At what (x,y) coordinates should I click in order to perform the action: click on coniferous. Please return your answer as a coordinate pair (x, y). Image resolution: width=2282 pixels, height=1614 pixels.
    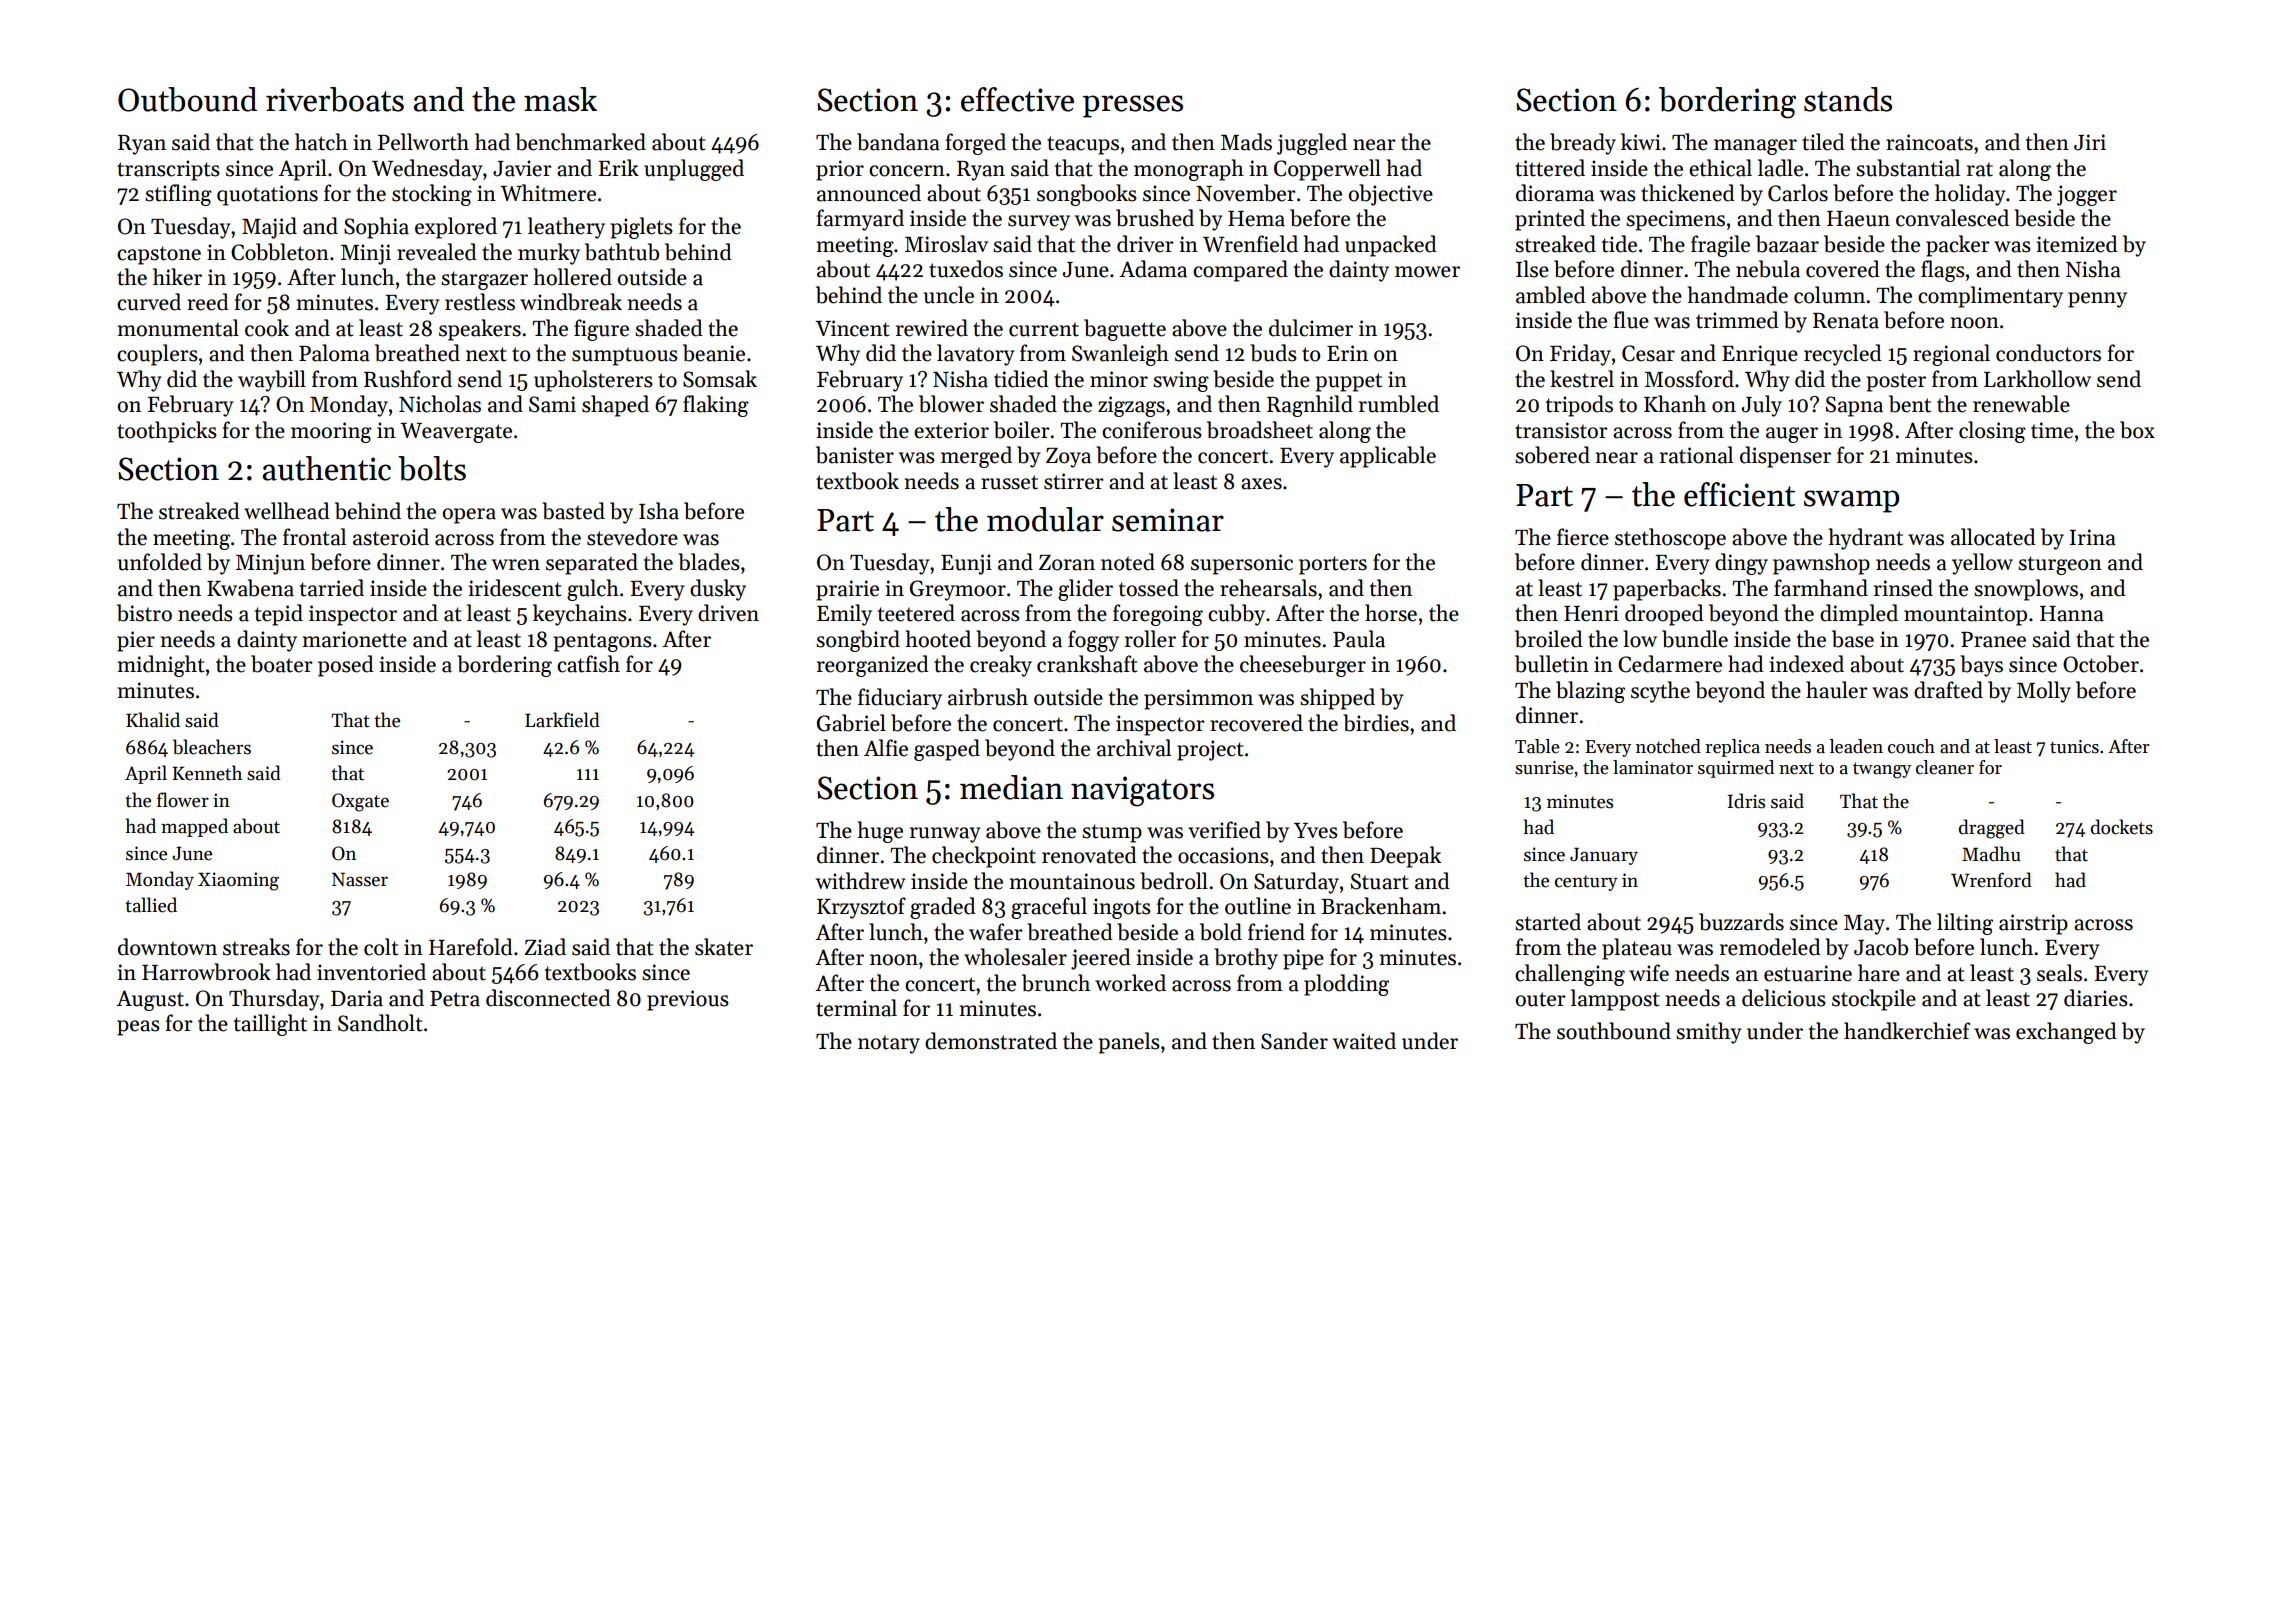
    Looking at the image, I should click on (1152, 430).
